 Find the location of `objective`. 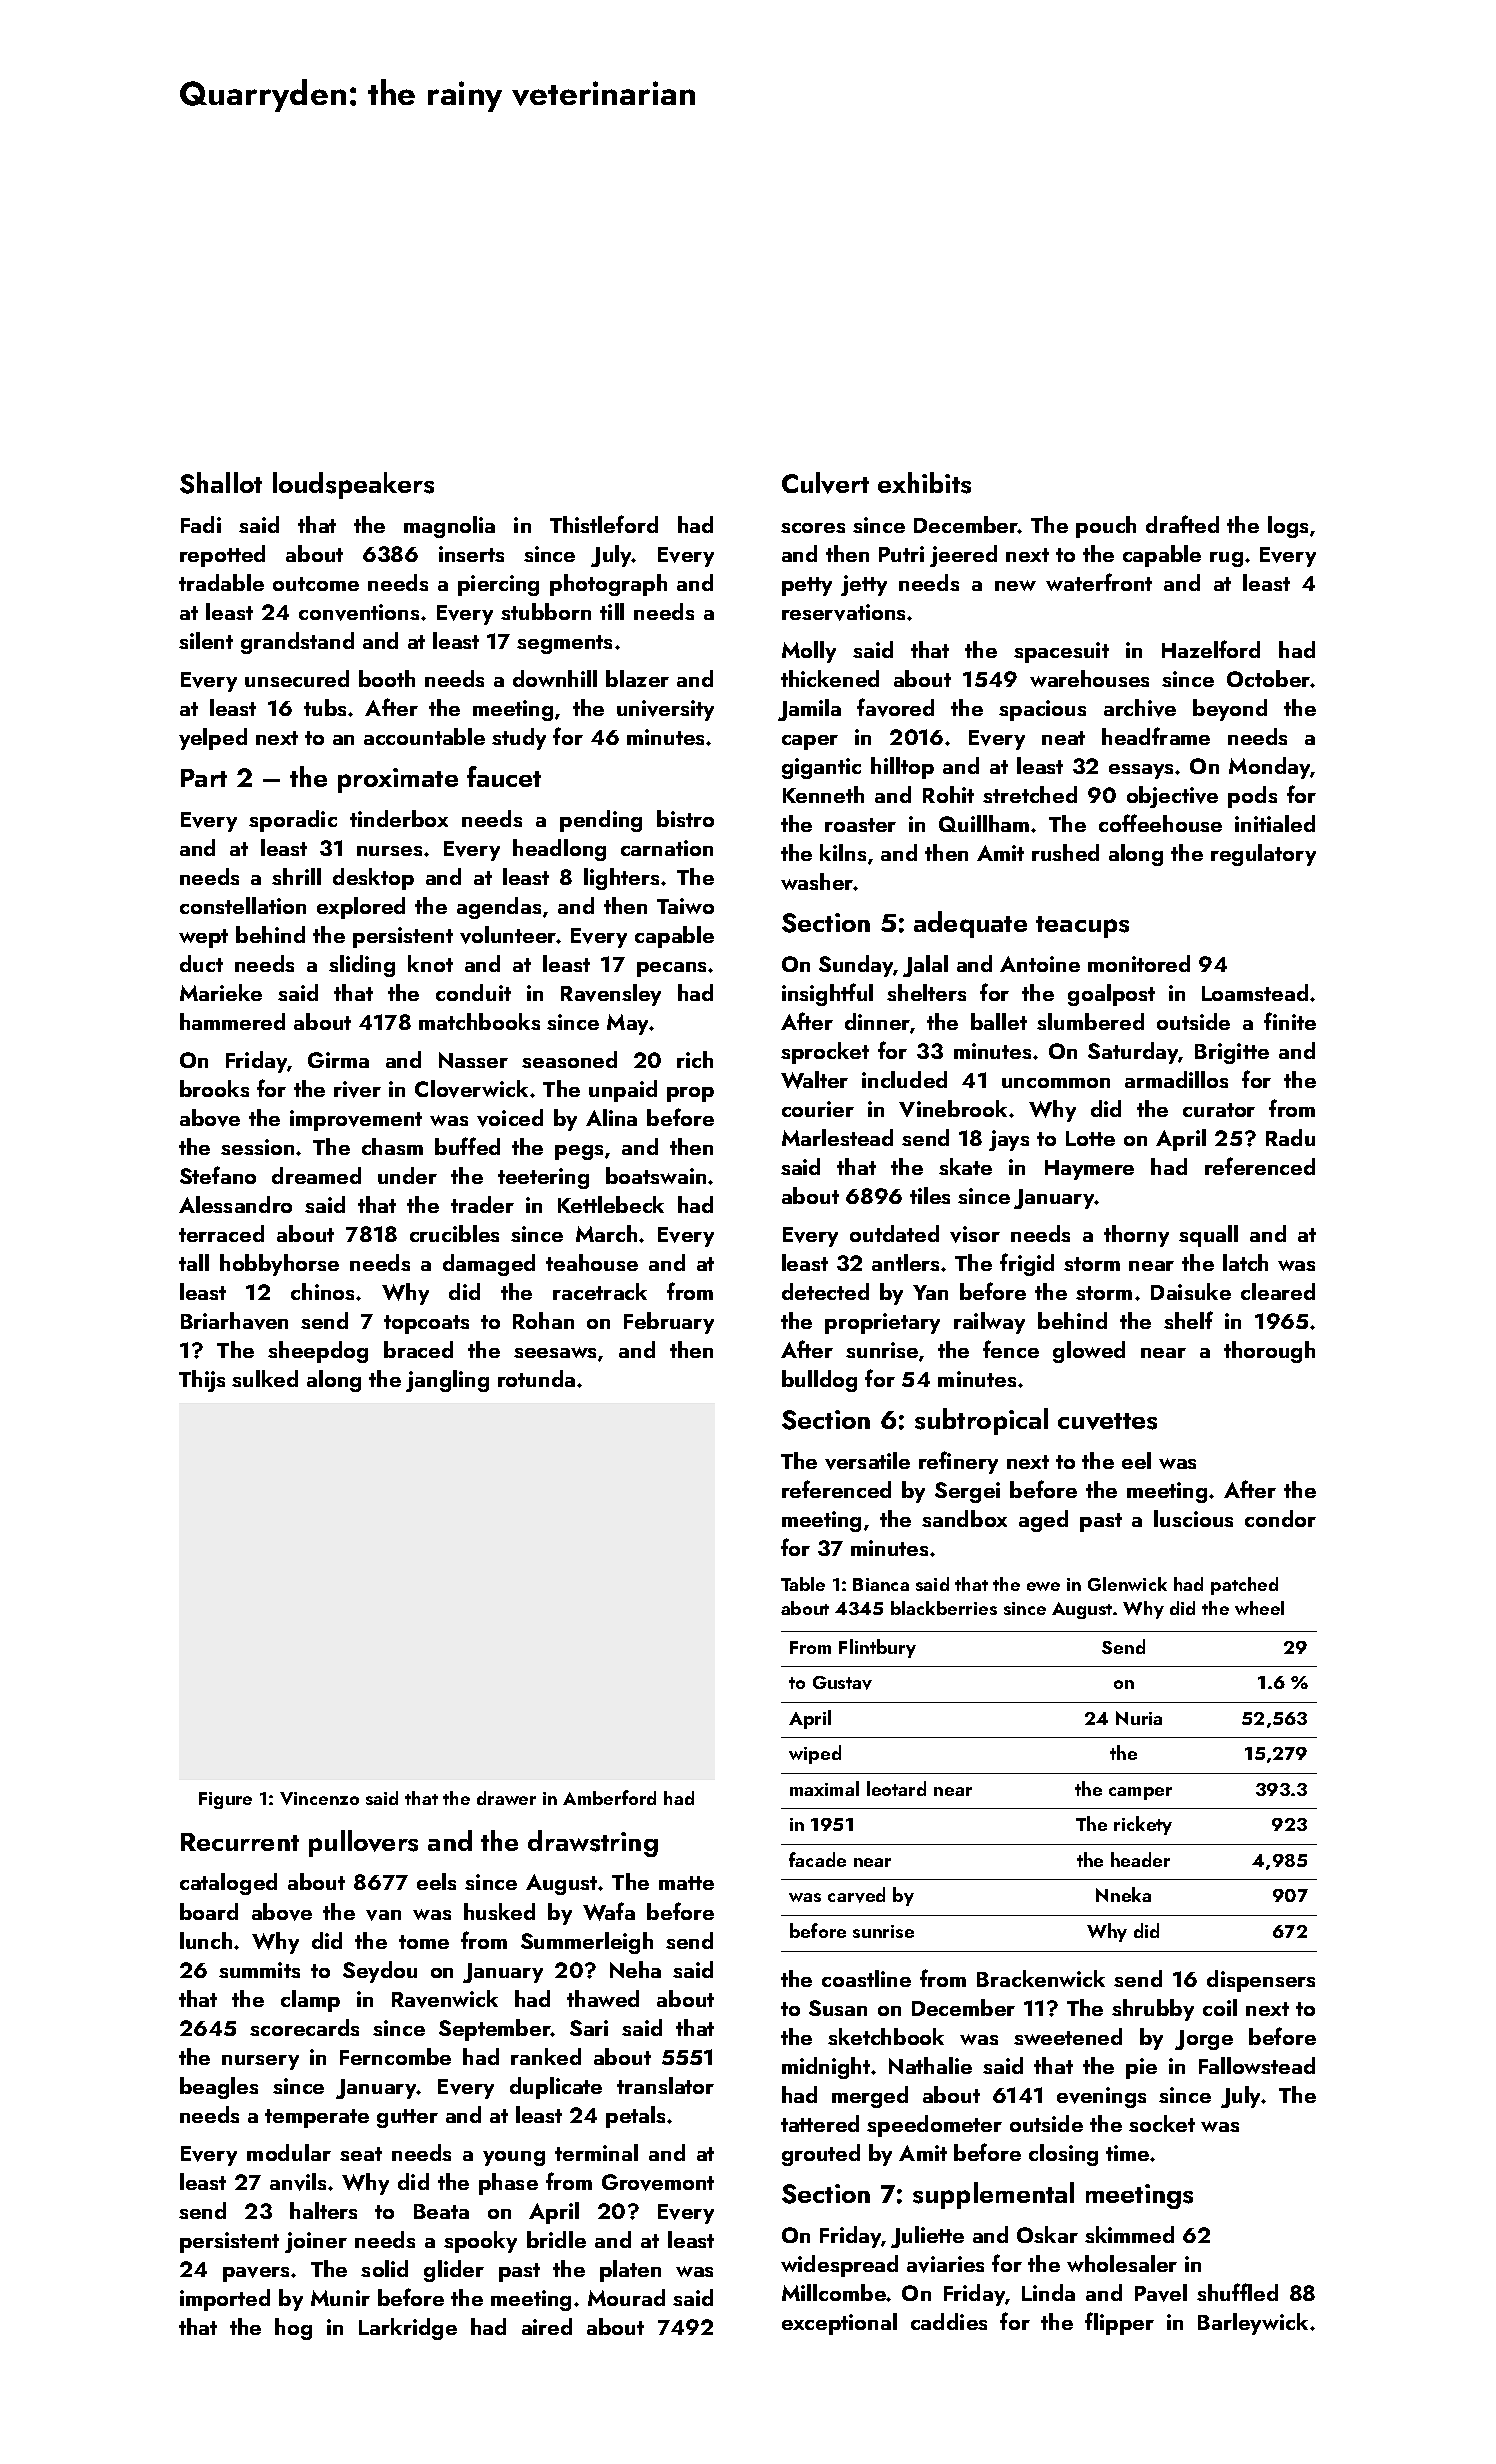

objective is located at coordinates (1172, 797).
